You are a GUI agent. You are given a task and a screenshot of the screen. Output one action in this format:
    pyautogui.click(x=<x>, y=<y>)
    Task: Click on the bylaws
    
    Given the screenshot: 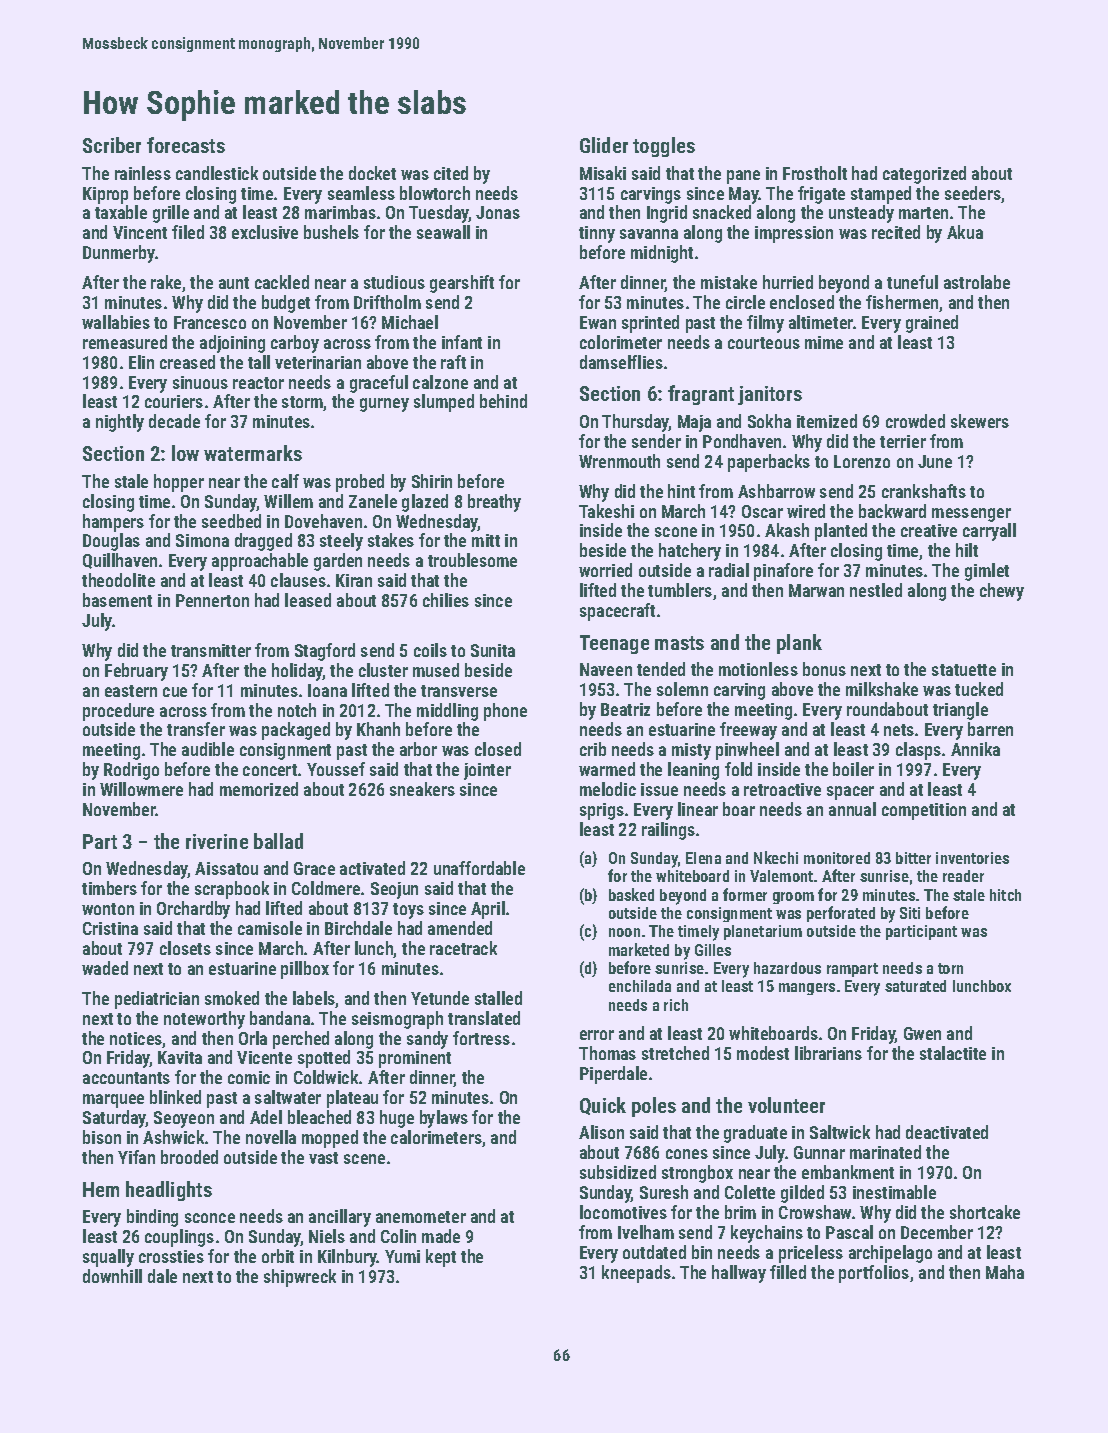 What is the action you would take?
    pyautogui.click(x=444, y=1119)
